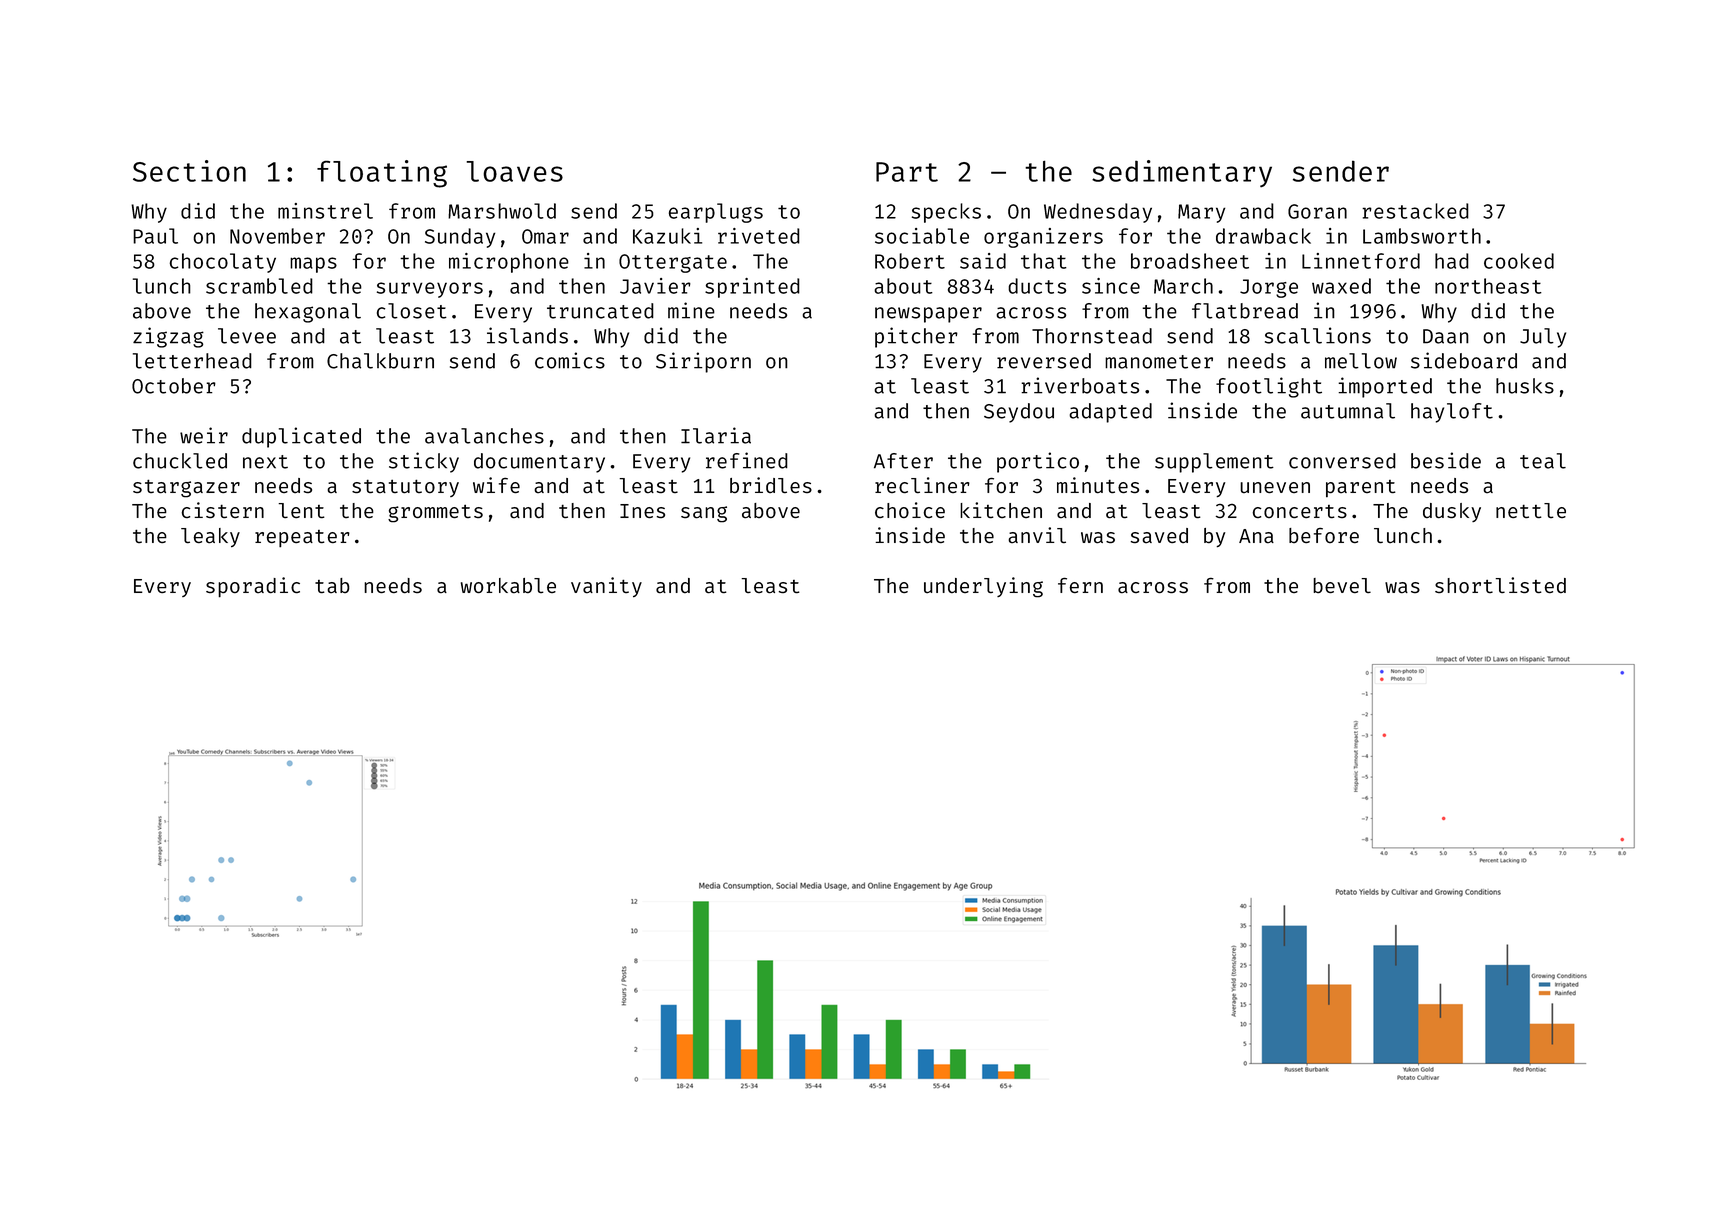 Image resolution: width=1709 pixels, height=1208 pixels. What do you see at coordinates (168, 337) in the image?
I see `zigzag` at bounding box center [168, 337].
